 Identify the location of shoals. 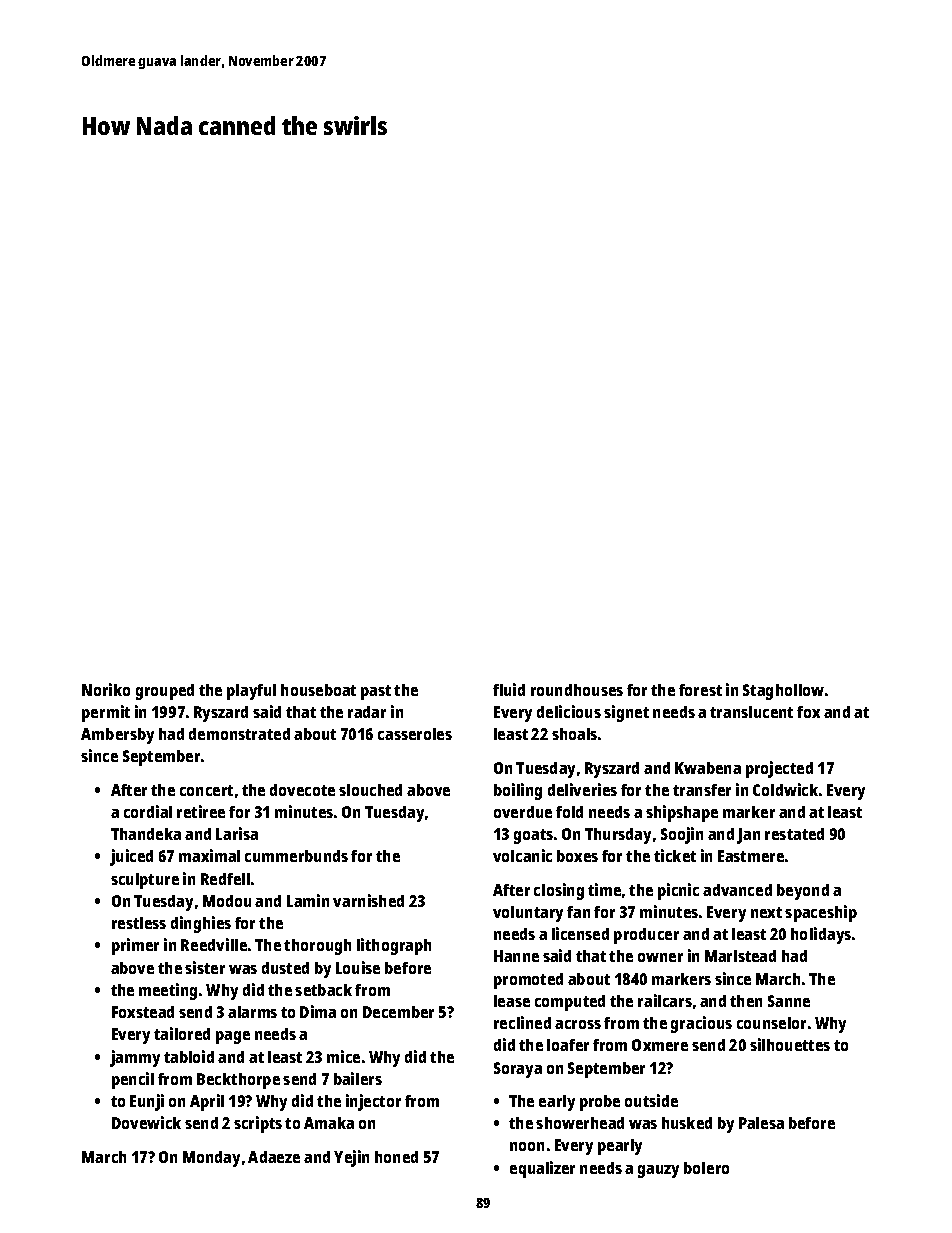
(574, 734).
